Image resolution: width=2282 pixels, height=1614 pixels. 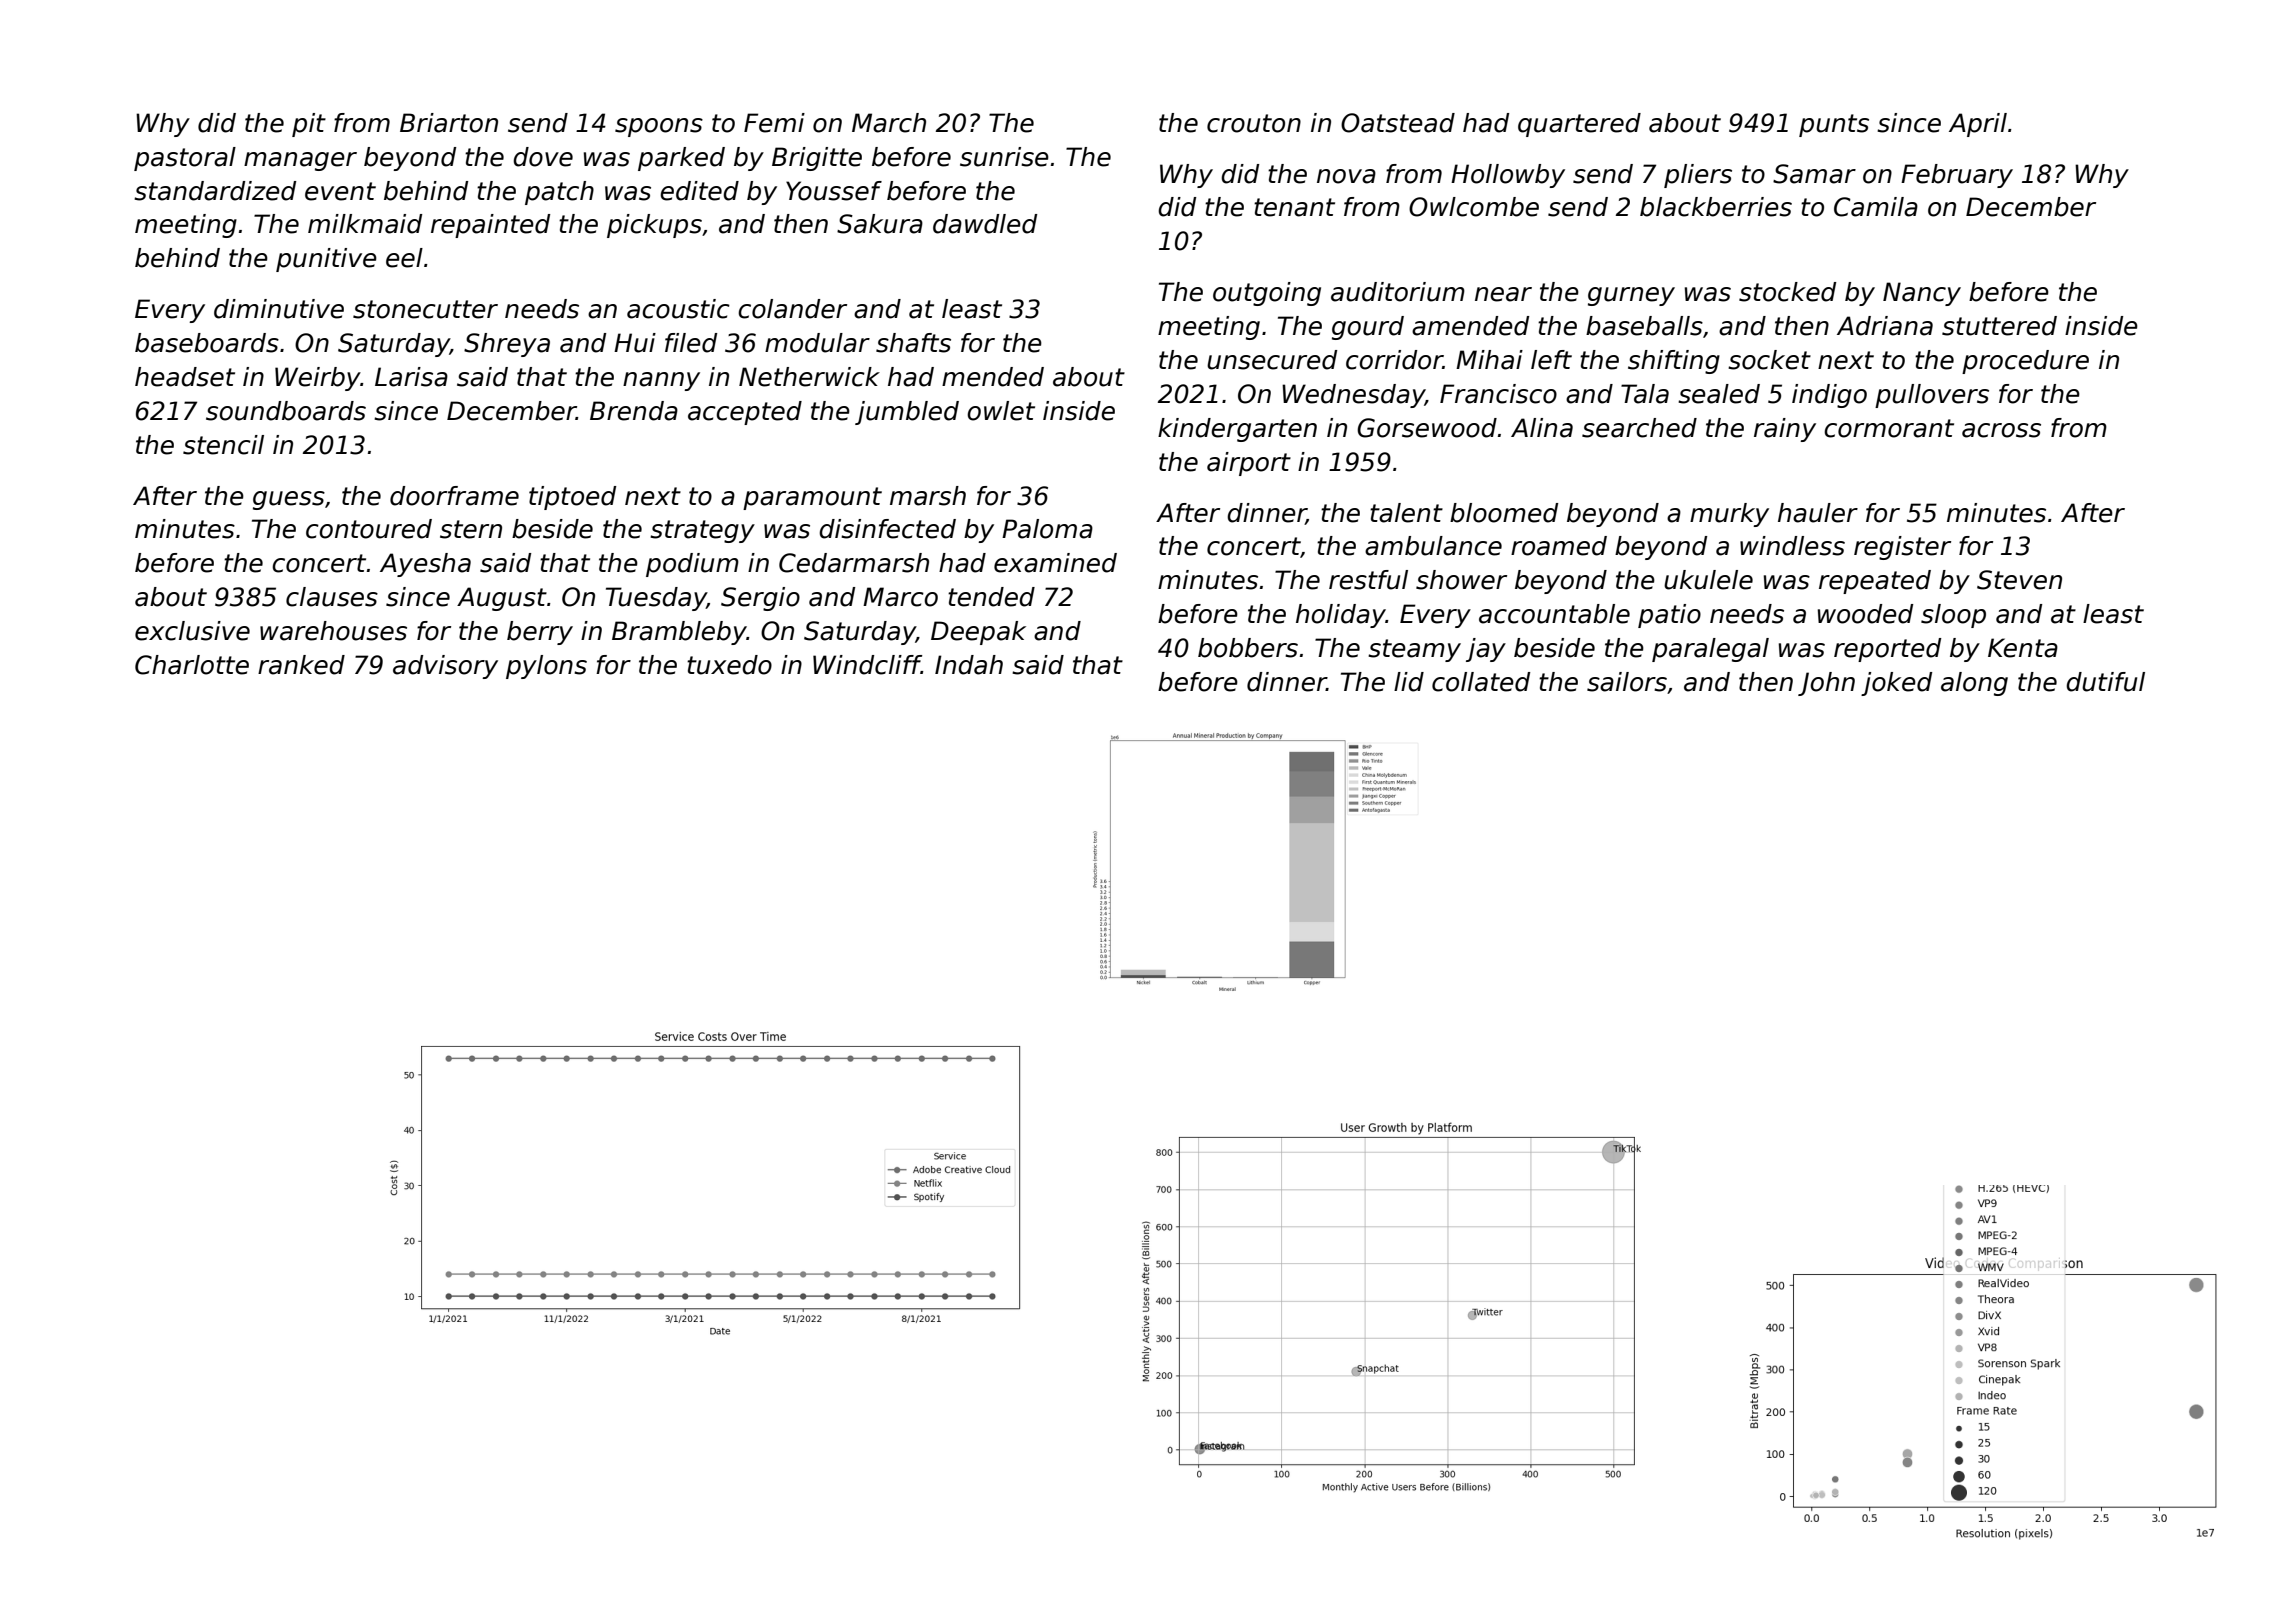 I want to click on Oatstead, so click(x=1398, y=123).
